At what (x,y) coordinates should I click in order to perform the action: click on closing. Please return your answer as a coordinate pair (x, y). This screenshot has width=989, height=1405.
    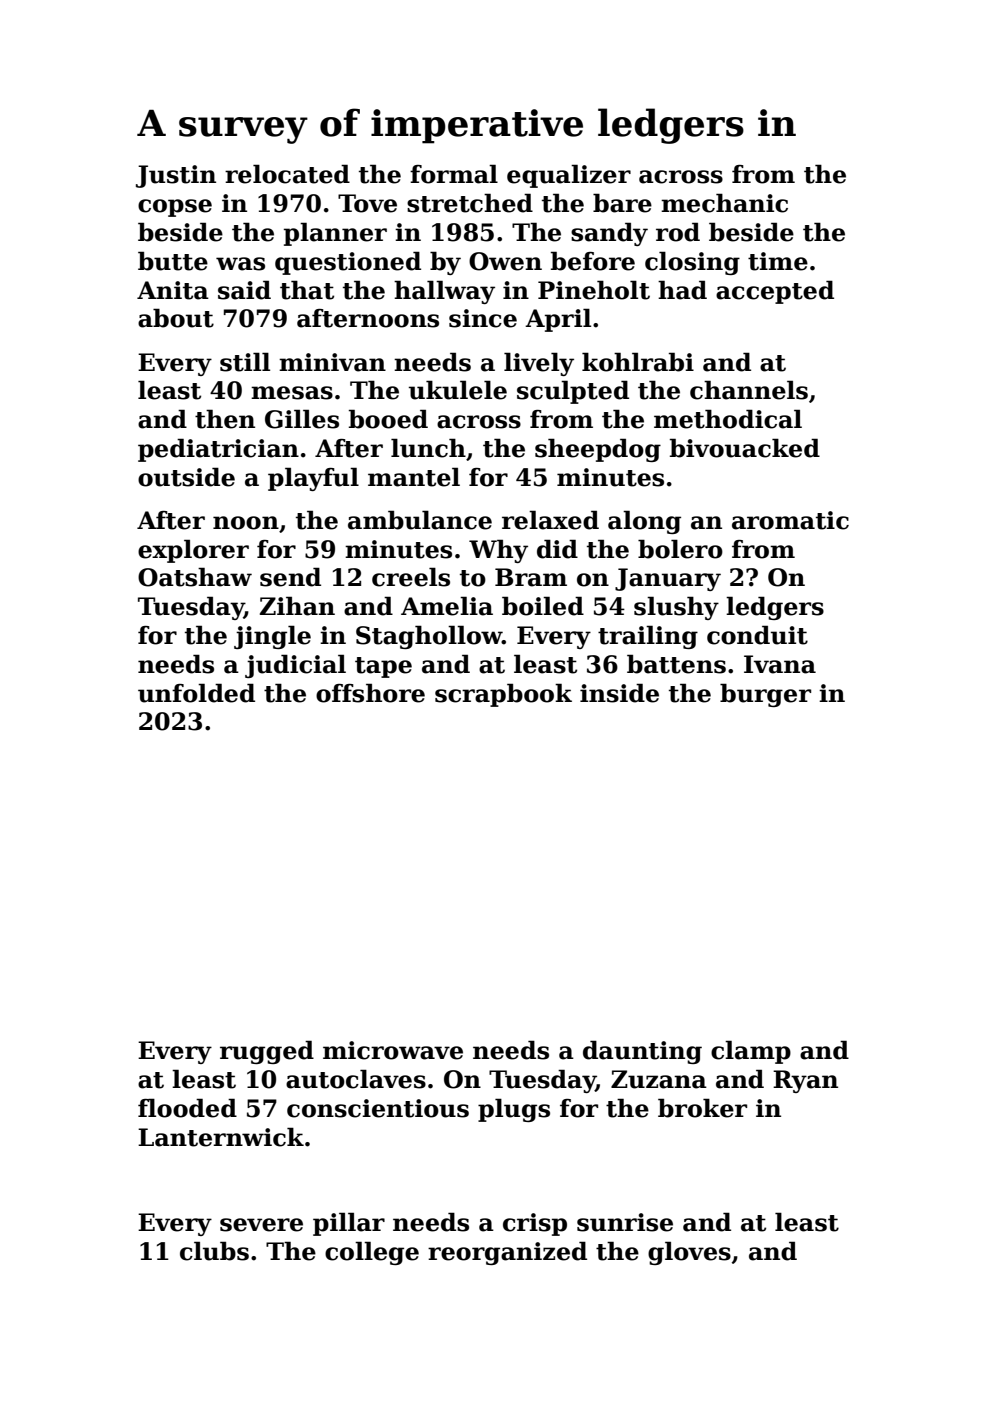
    Looking at the image, I should click on (692, 263).
